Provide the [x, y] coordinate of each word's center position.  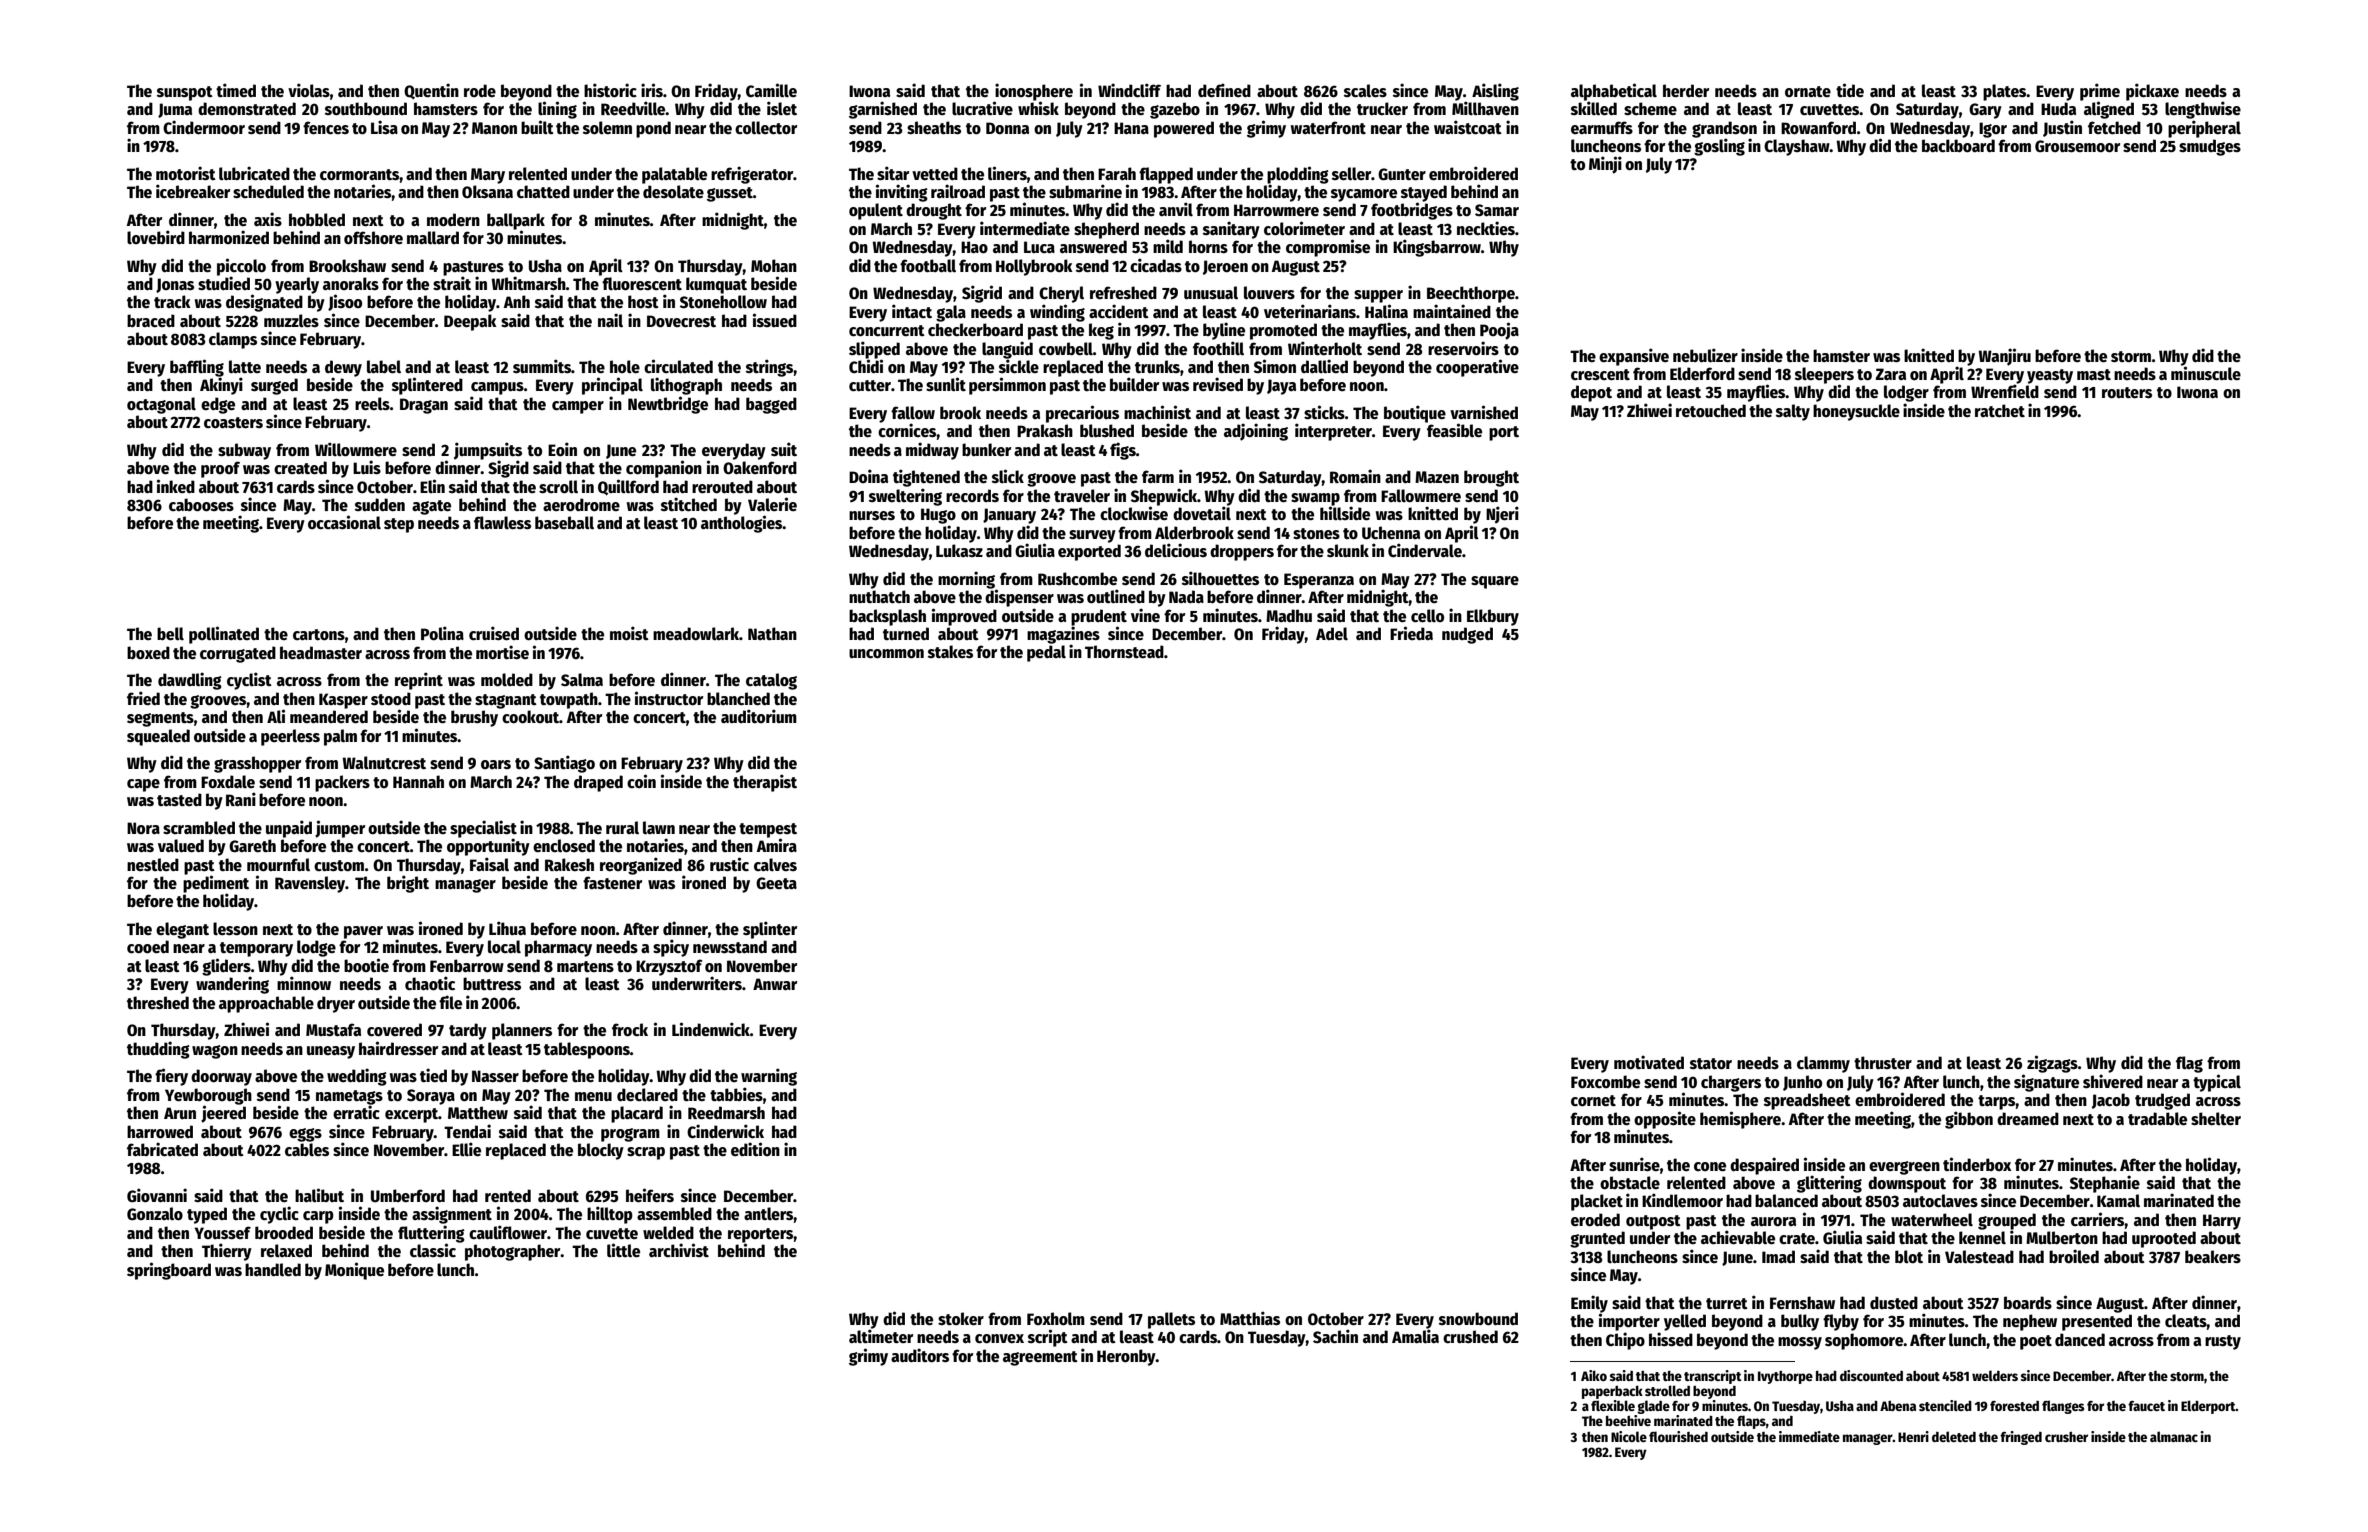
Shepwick [1164, 497]
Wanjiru [2004, 357]
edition [755, 1149]
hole [625, 366]
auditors [920, 1355]
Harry [2222, 1222]
